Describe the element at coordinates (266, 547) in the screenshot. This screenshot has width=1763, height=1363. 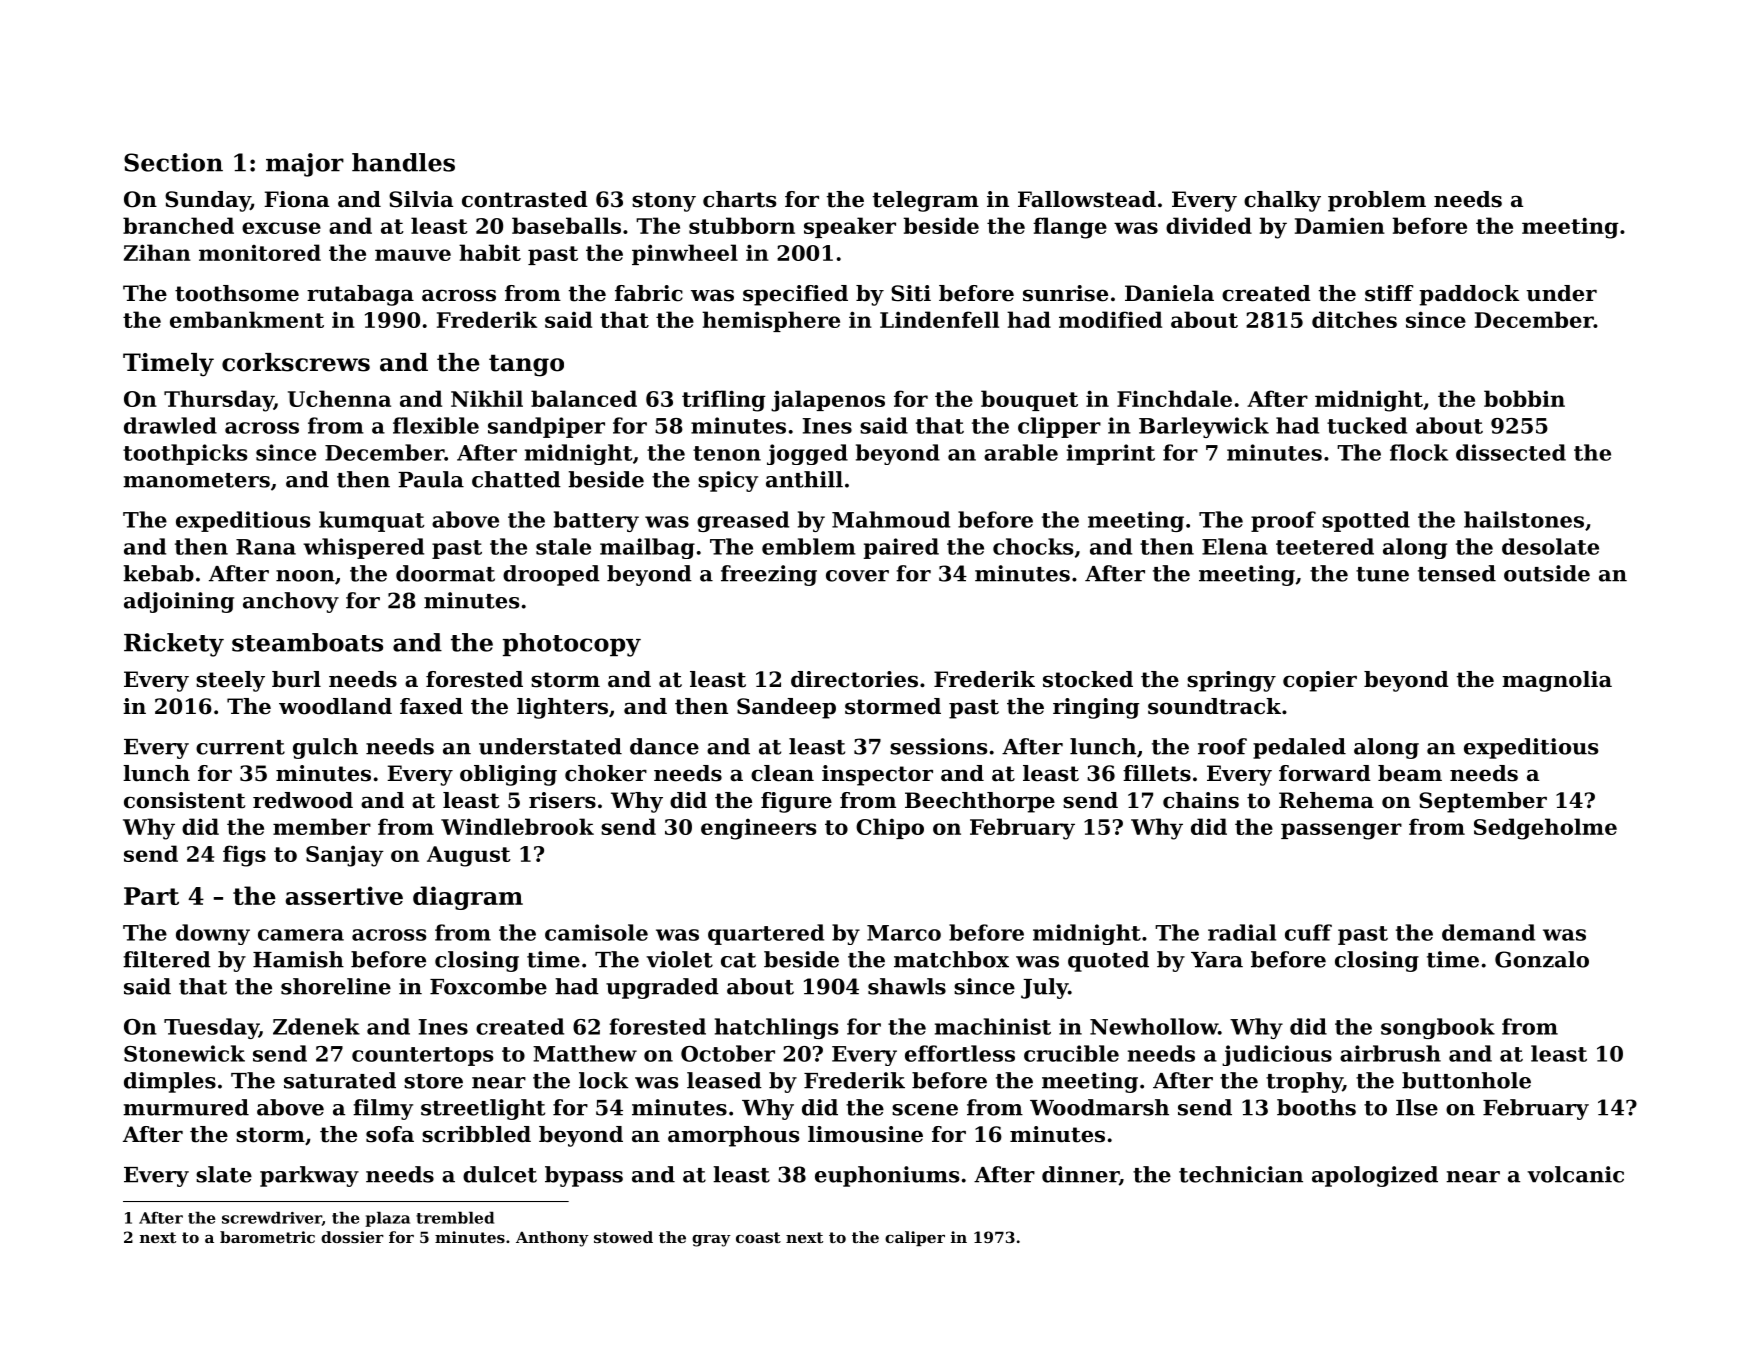
I see `Rana` at that location.
